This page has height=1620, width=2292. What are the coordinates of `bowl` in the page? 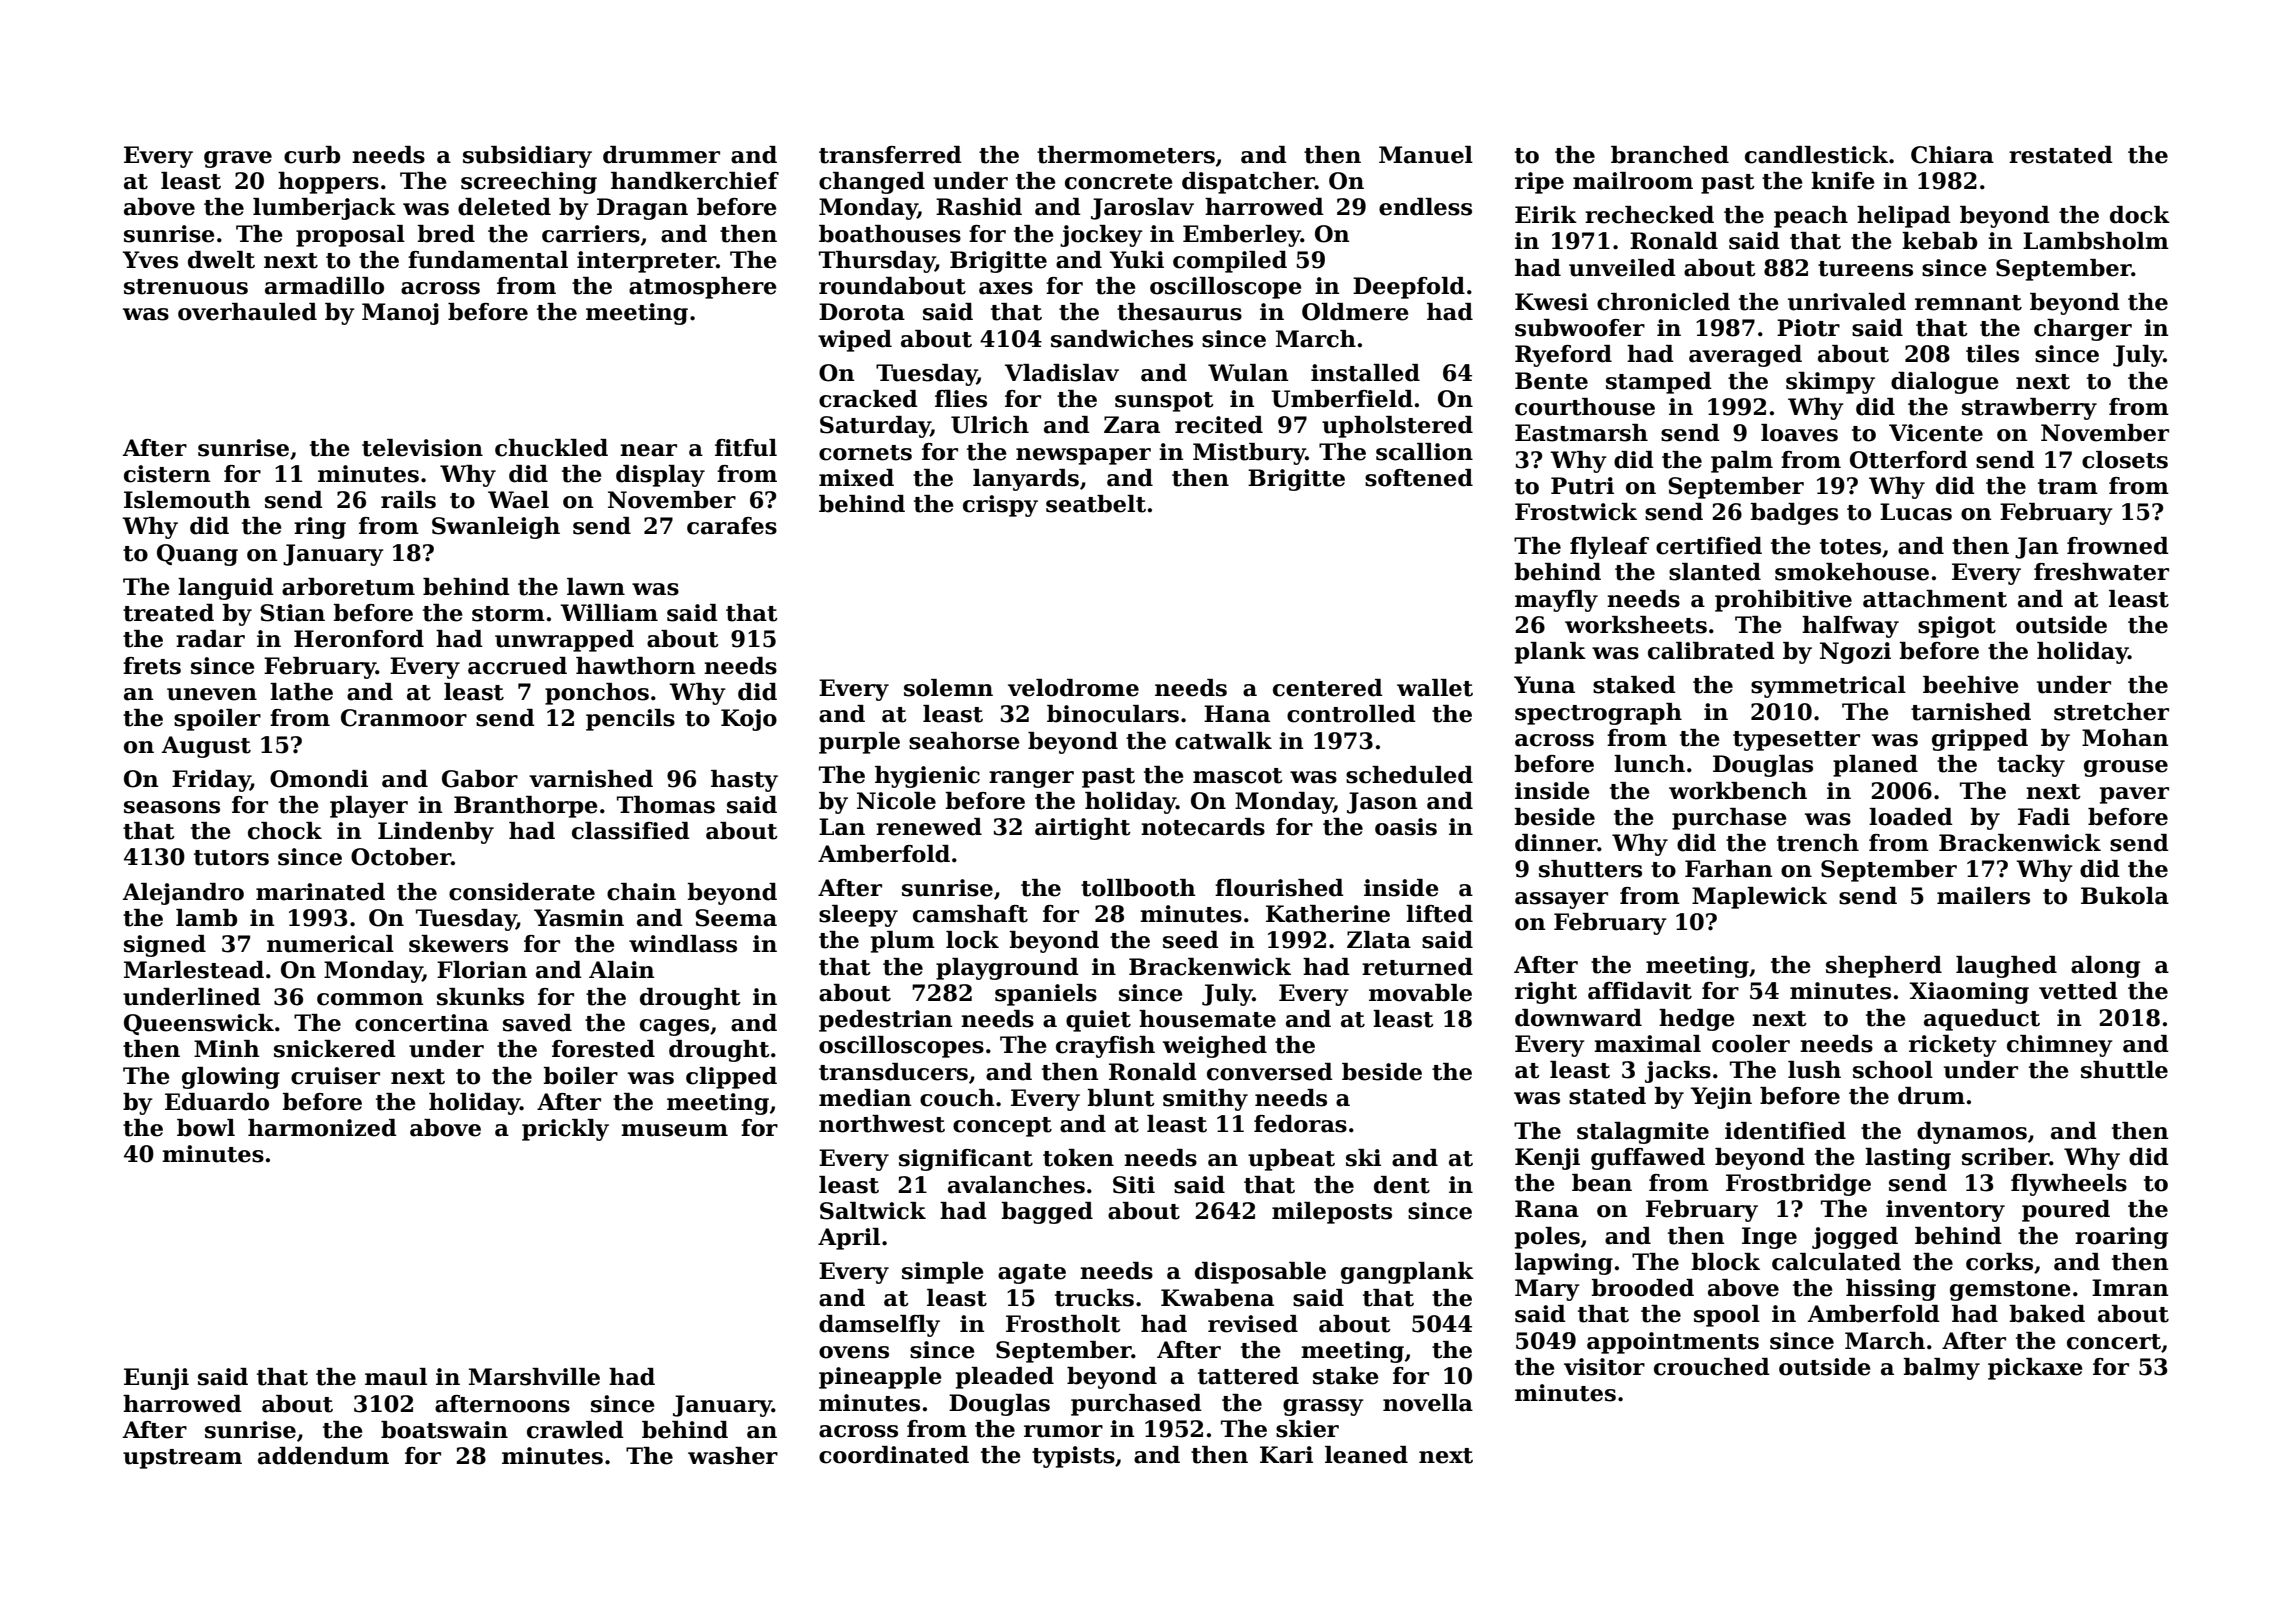 It's located at (206, 1128).
